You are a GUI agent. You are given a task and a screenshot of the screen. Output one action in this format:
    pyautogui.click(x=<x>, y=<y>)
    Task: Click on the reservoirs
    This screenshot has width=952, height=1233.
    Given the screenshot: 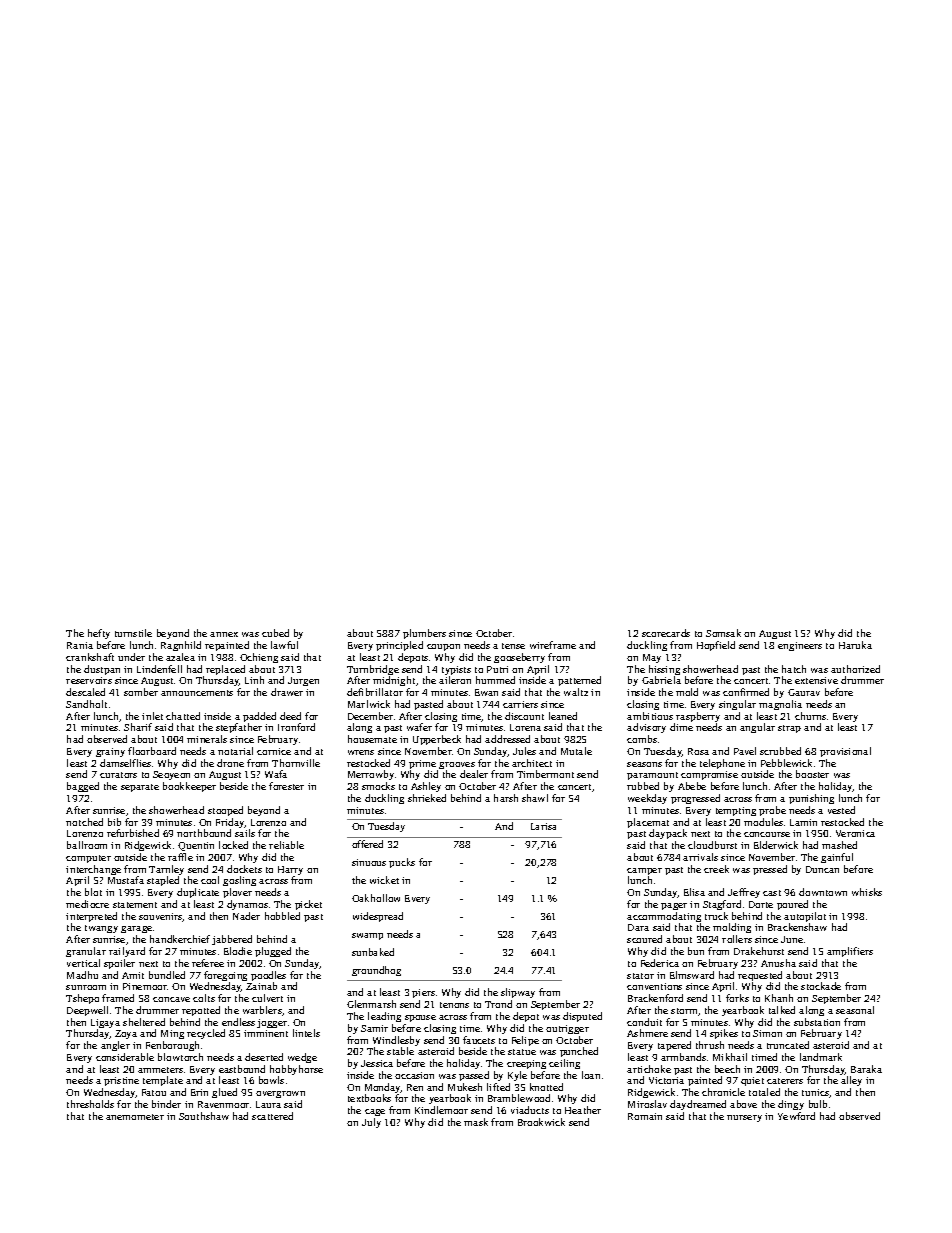 What is the action you would take?
    pyautogui.click(x=89, y=680)
